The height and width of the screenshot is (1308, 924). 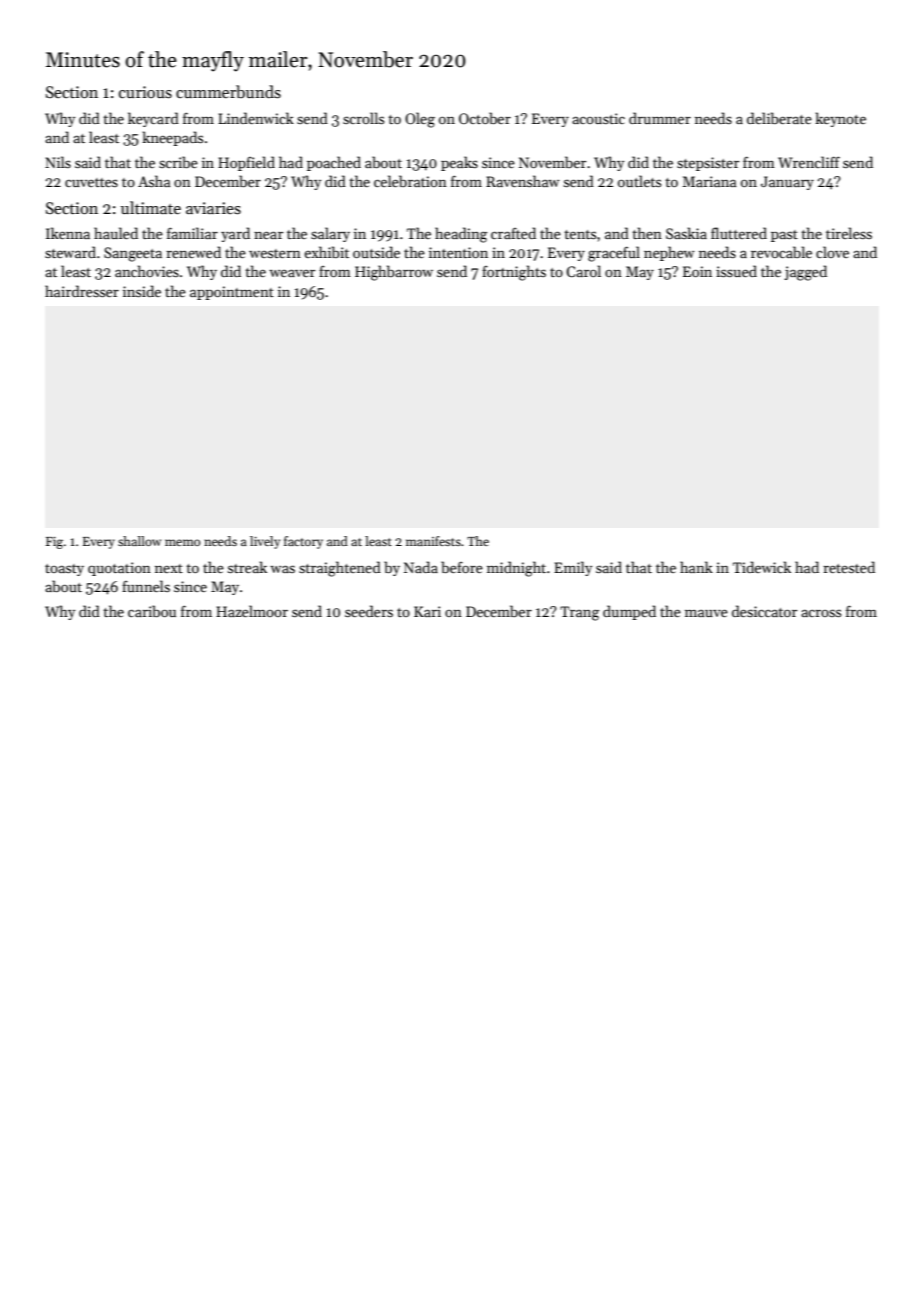 I want to click on hairdresser, so click(x=82, y=291).
